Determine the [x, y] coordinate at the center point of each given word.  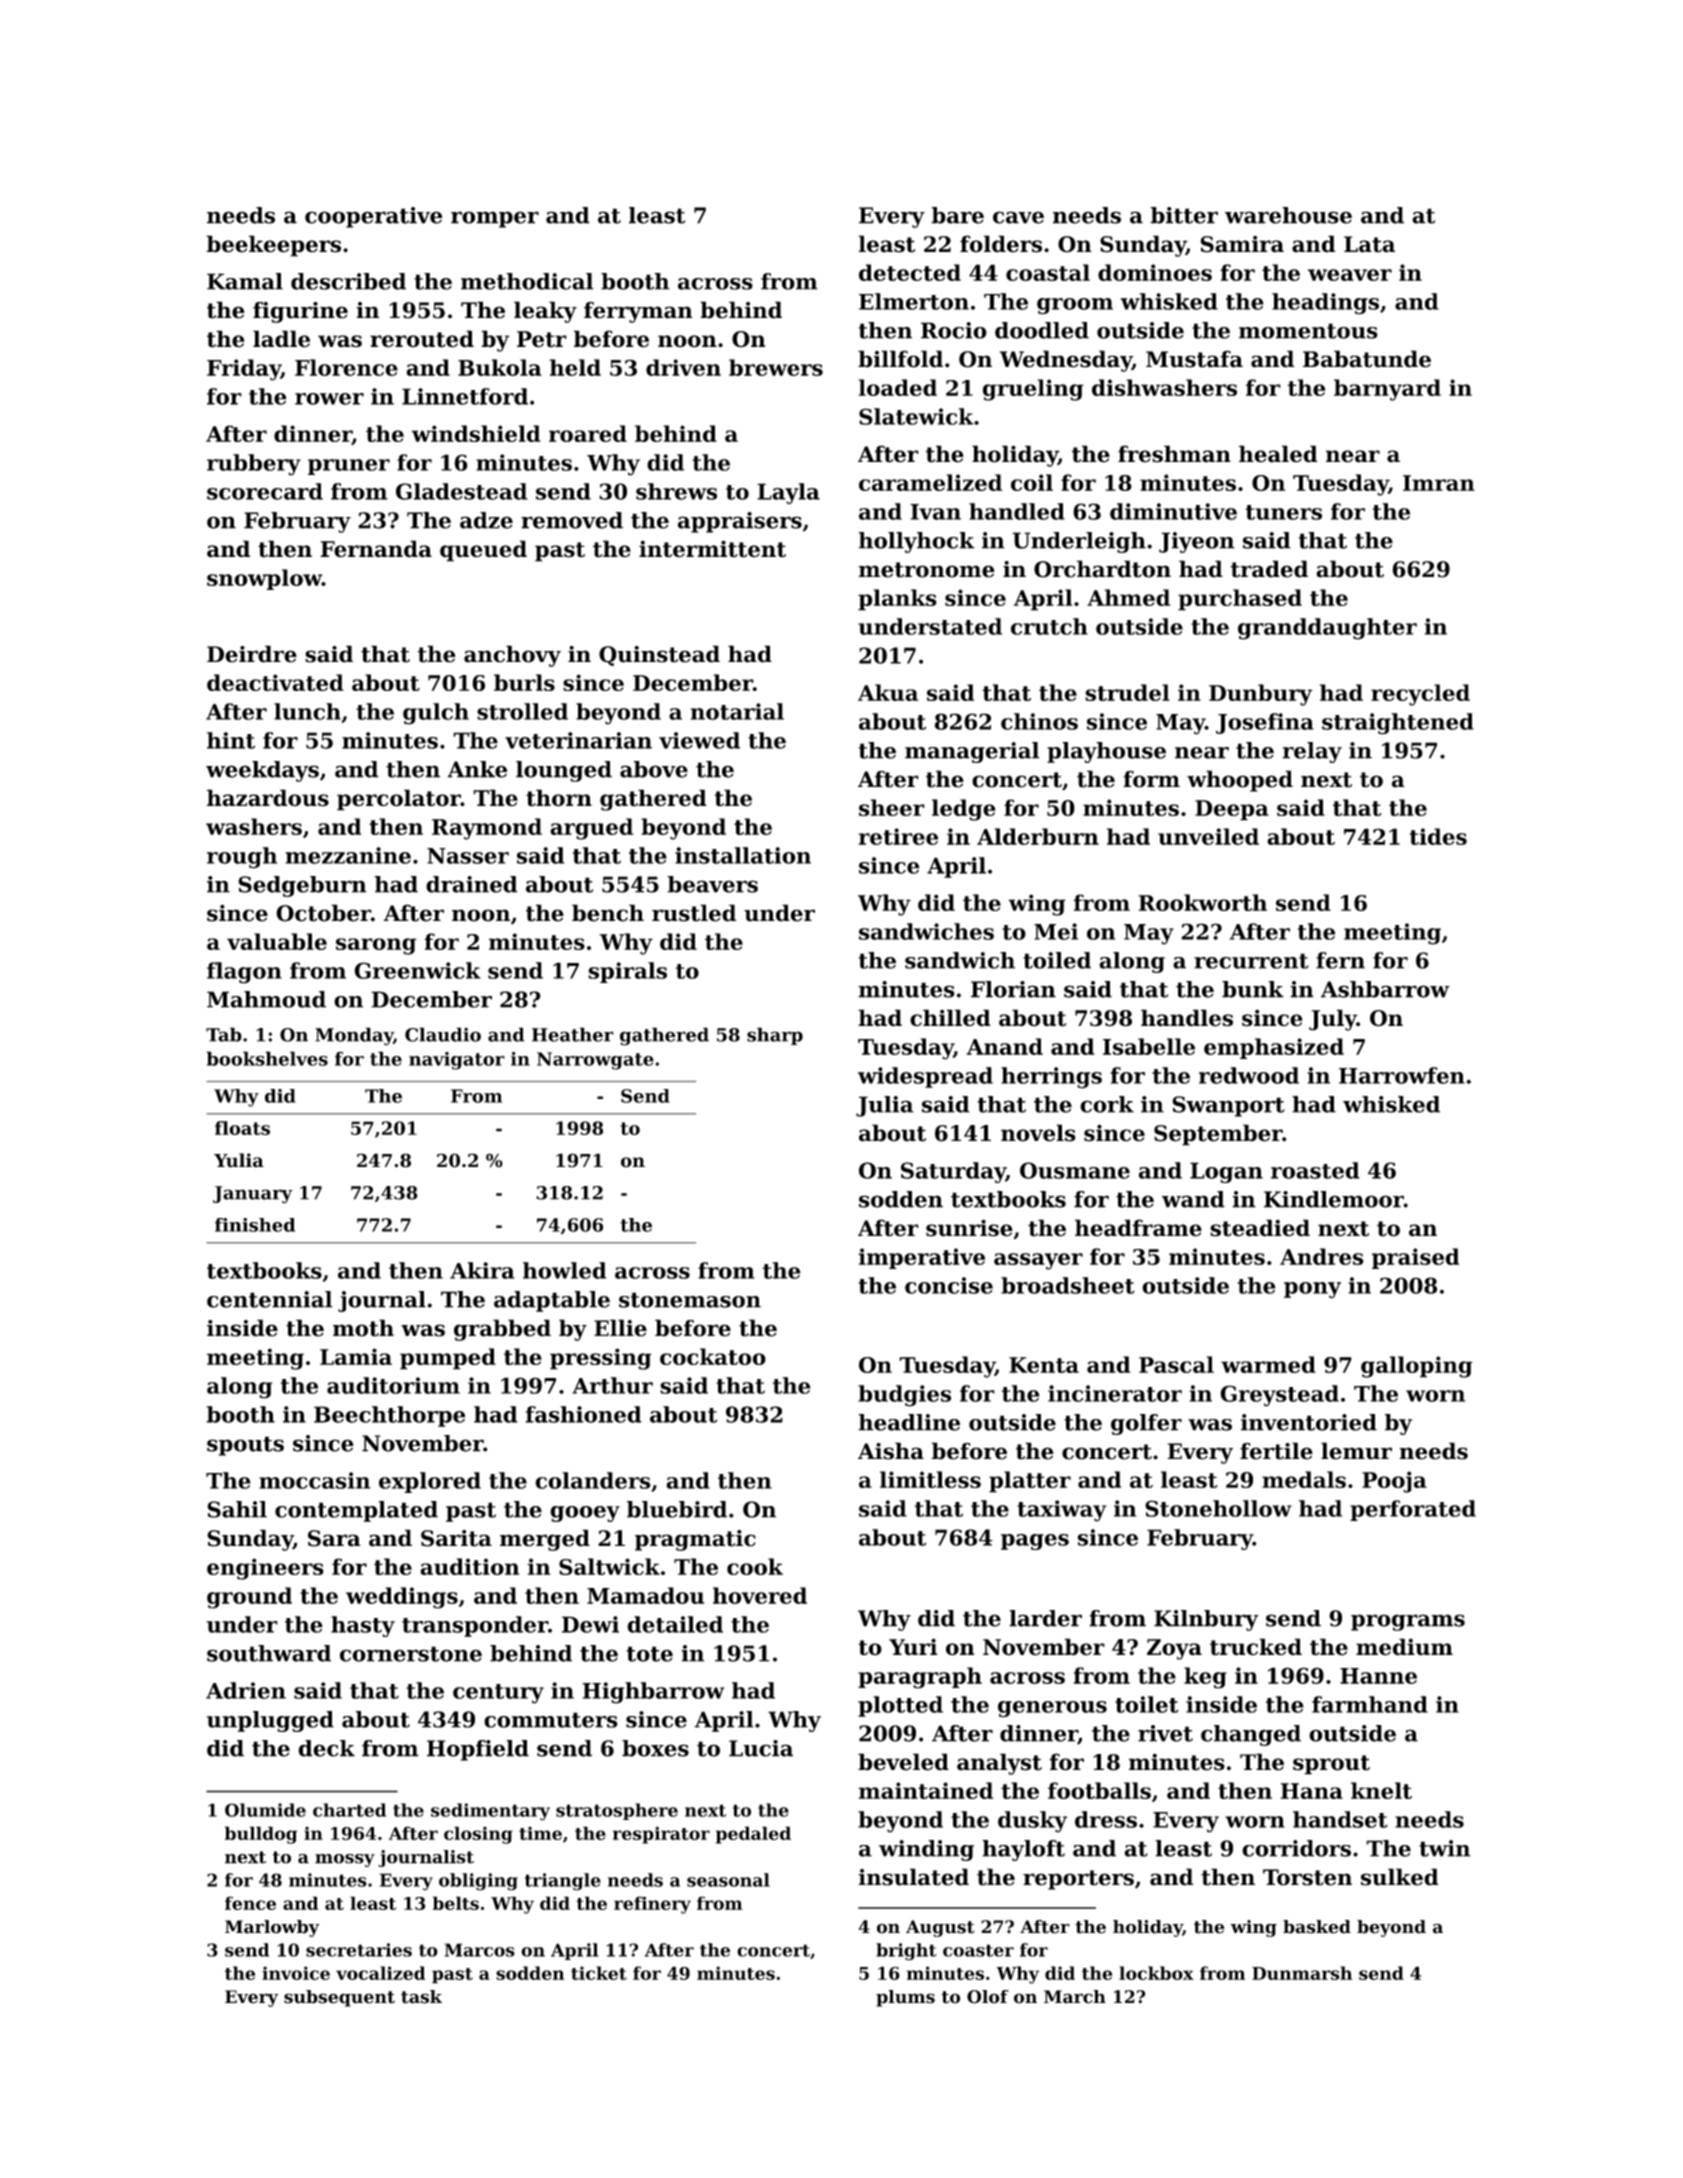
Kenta [1044, 1365]
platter [1030, 1482]
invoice [296, 1973]
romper [495, 219]
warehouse [1288, 215]
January [253, 1195]
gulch [436, 714]
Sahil [237, 1509]
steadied [1260, 1228]
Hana [1312, 1791]
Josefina [1265, 723]
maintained [925, 1790]
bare [957, 215]
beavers [712, 884]
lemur [1356, 1451]
